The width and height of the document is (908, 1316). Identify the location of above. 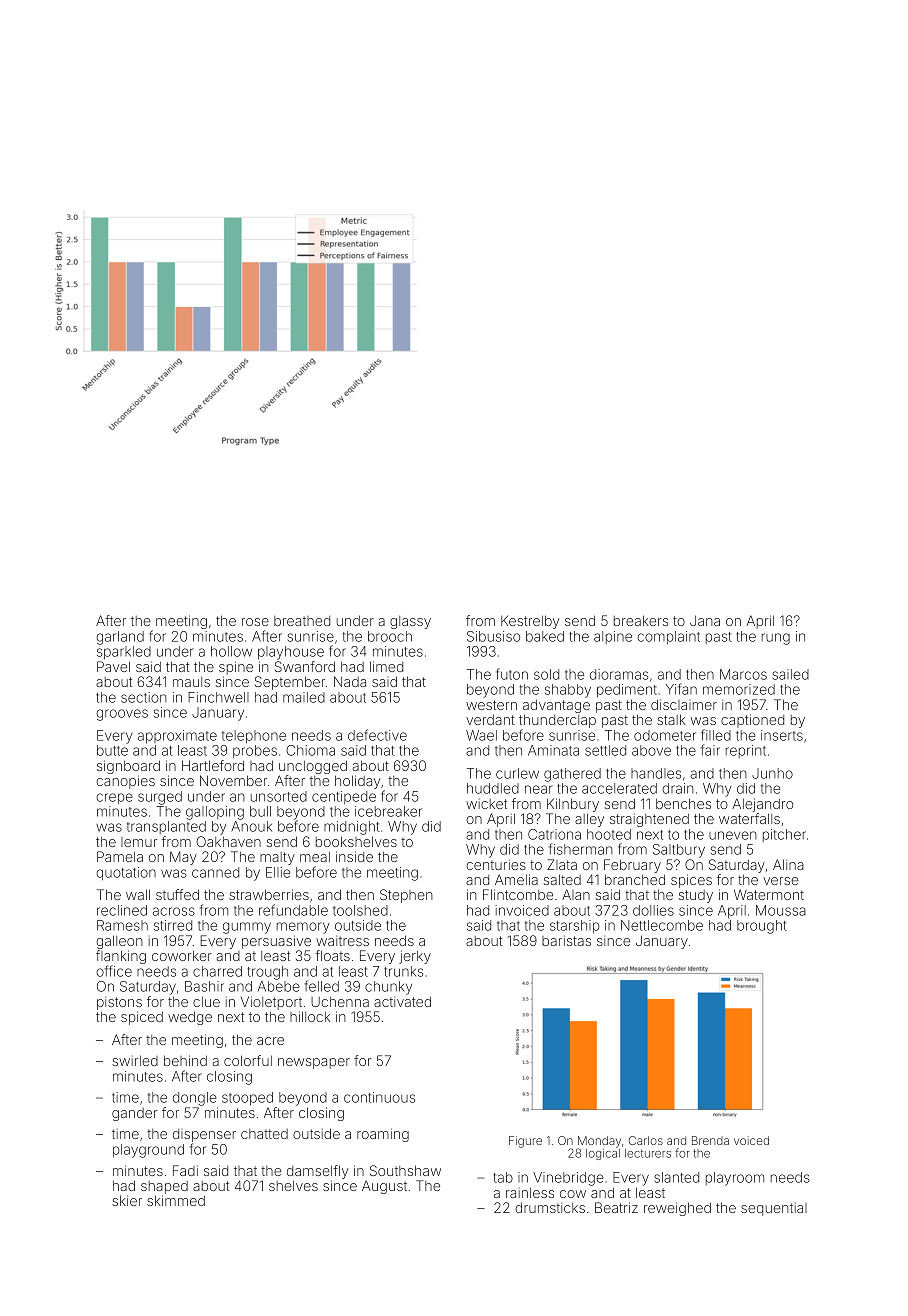
(651, 750).
